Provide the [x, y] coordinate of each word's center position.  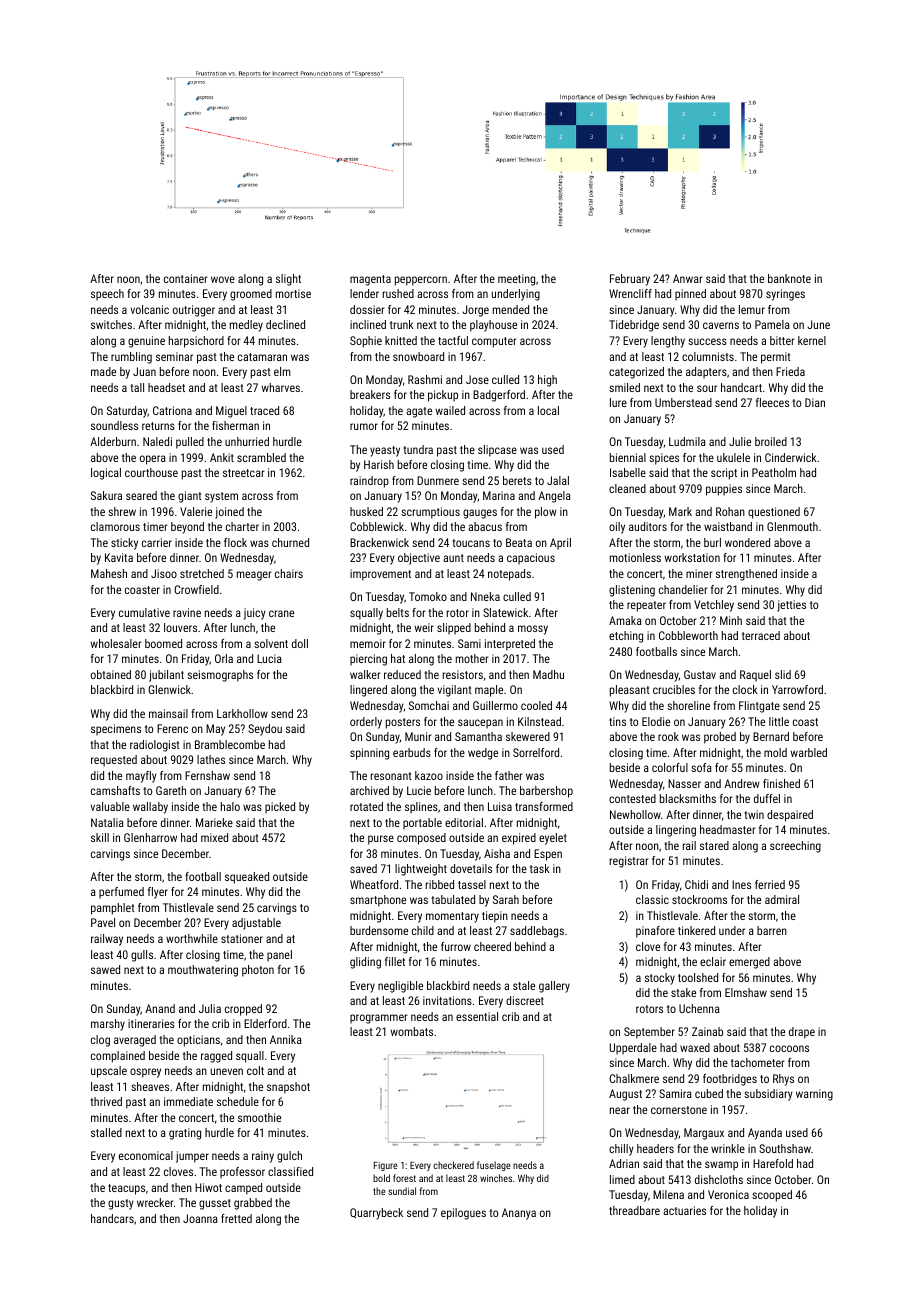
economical [146, 1155]
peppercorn [421, 281]
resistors [463, 674]
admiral [782, 899]
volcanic [150, 309]
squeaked [247, 878]
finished [781, 783]
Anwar [687, 278]
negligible [400, 987]
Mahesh [109, 573]
